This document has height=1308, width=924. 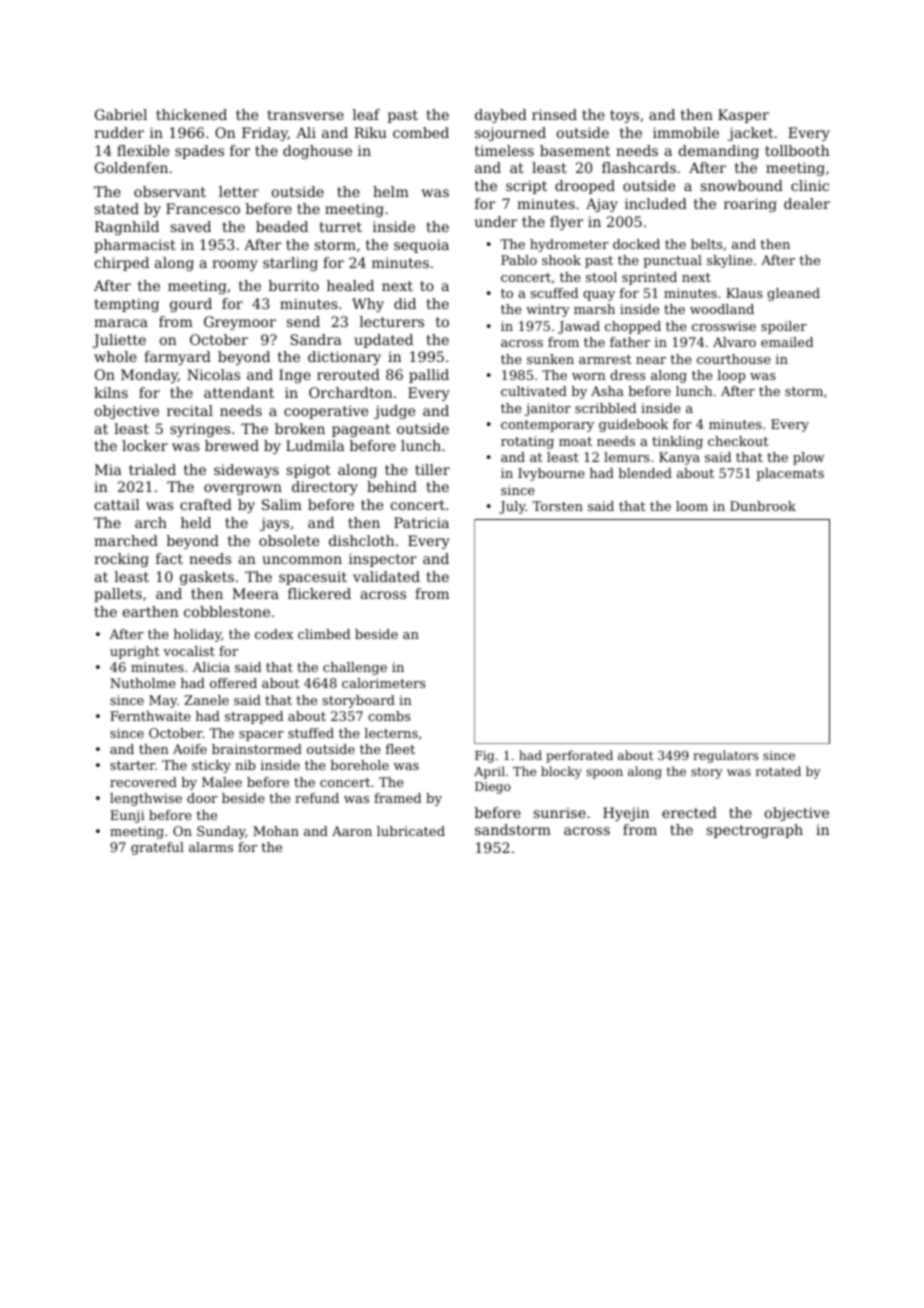 I want to click on grateful, so click(x=157, y=848).
